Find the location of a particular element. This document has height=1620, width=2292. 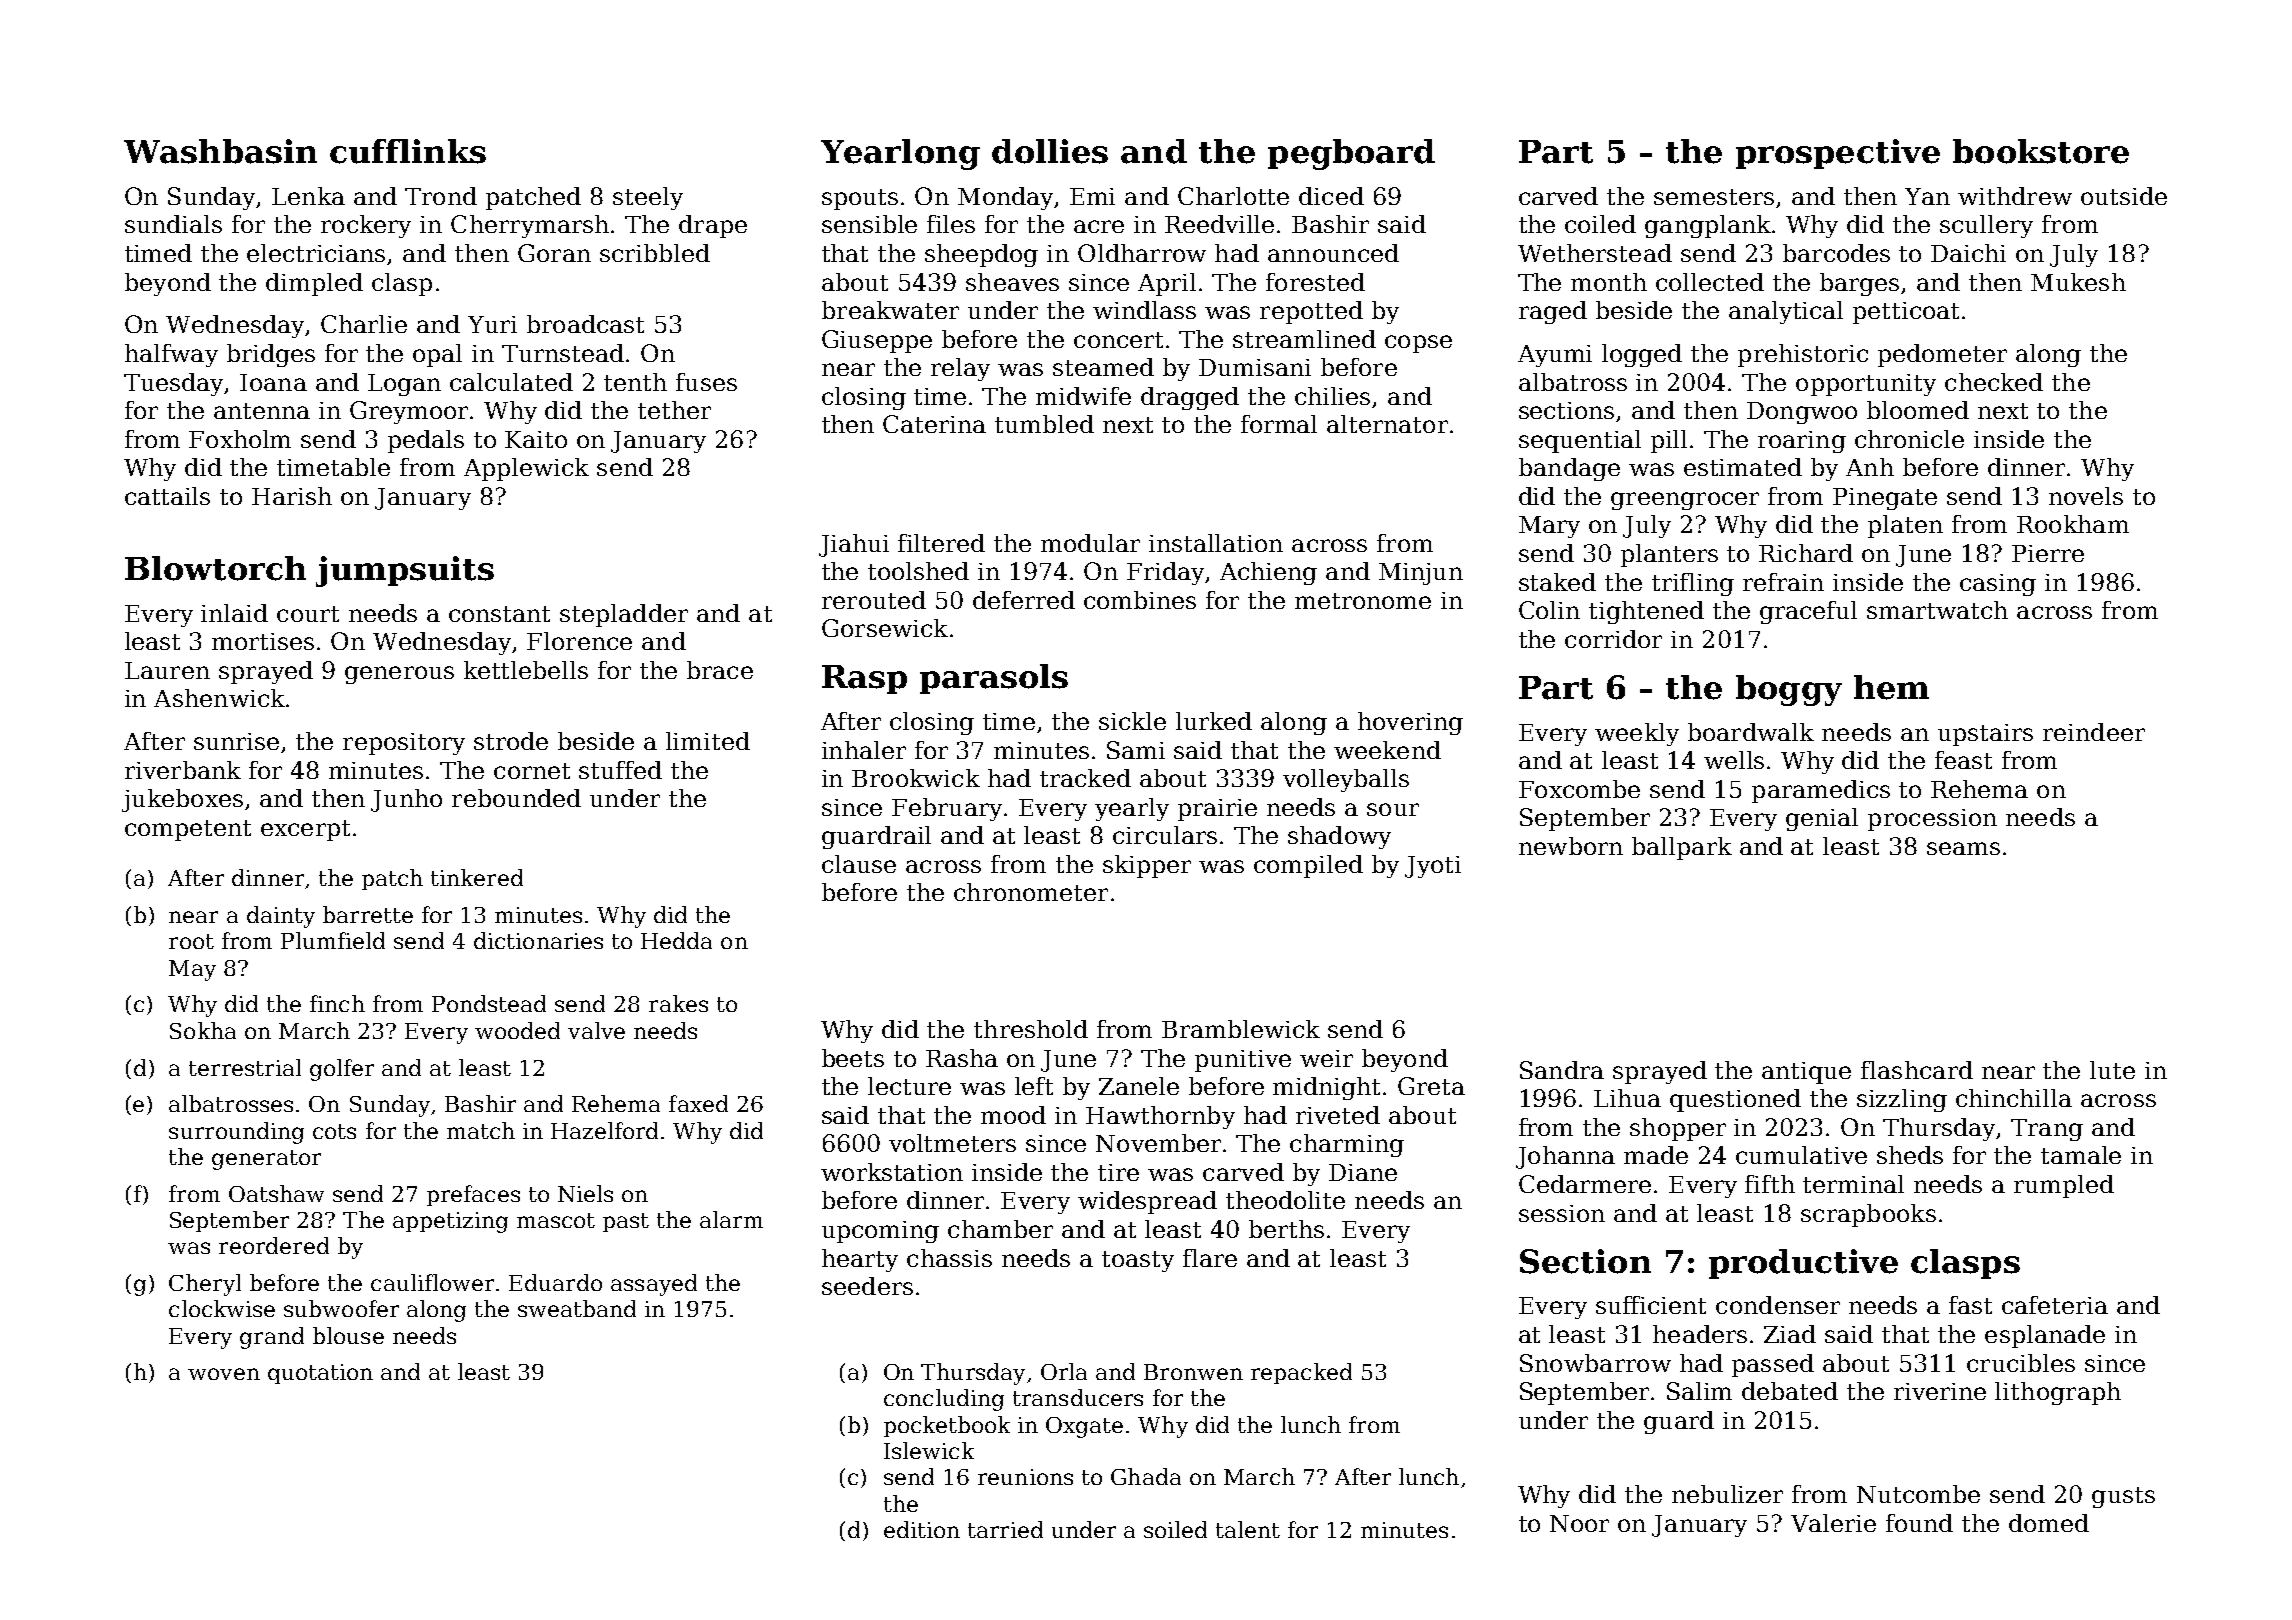

deferred is located at coordinates (1024, 600).
